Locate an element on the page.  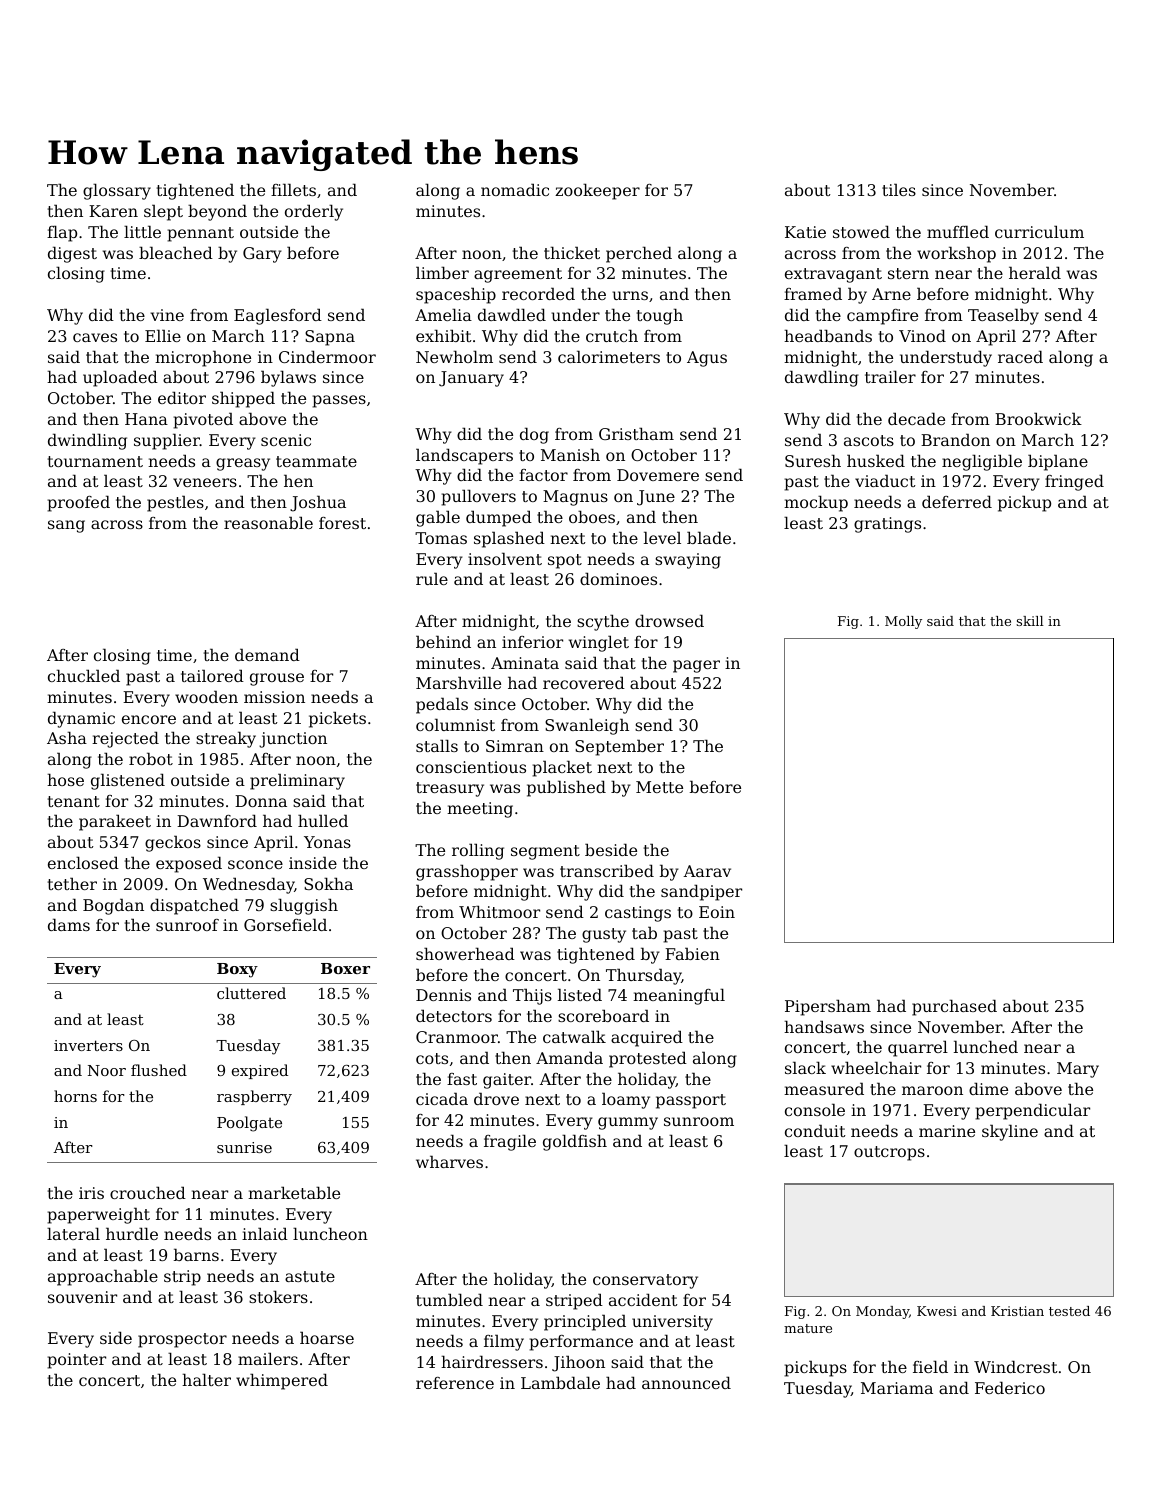
souvenir is located at coordinates (82, 1297).
